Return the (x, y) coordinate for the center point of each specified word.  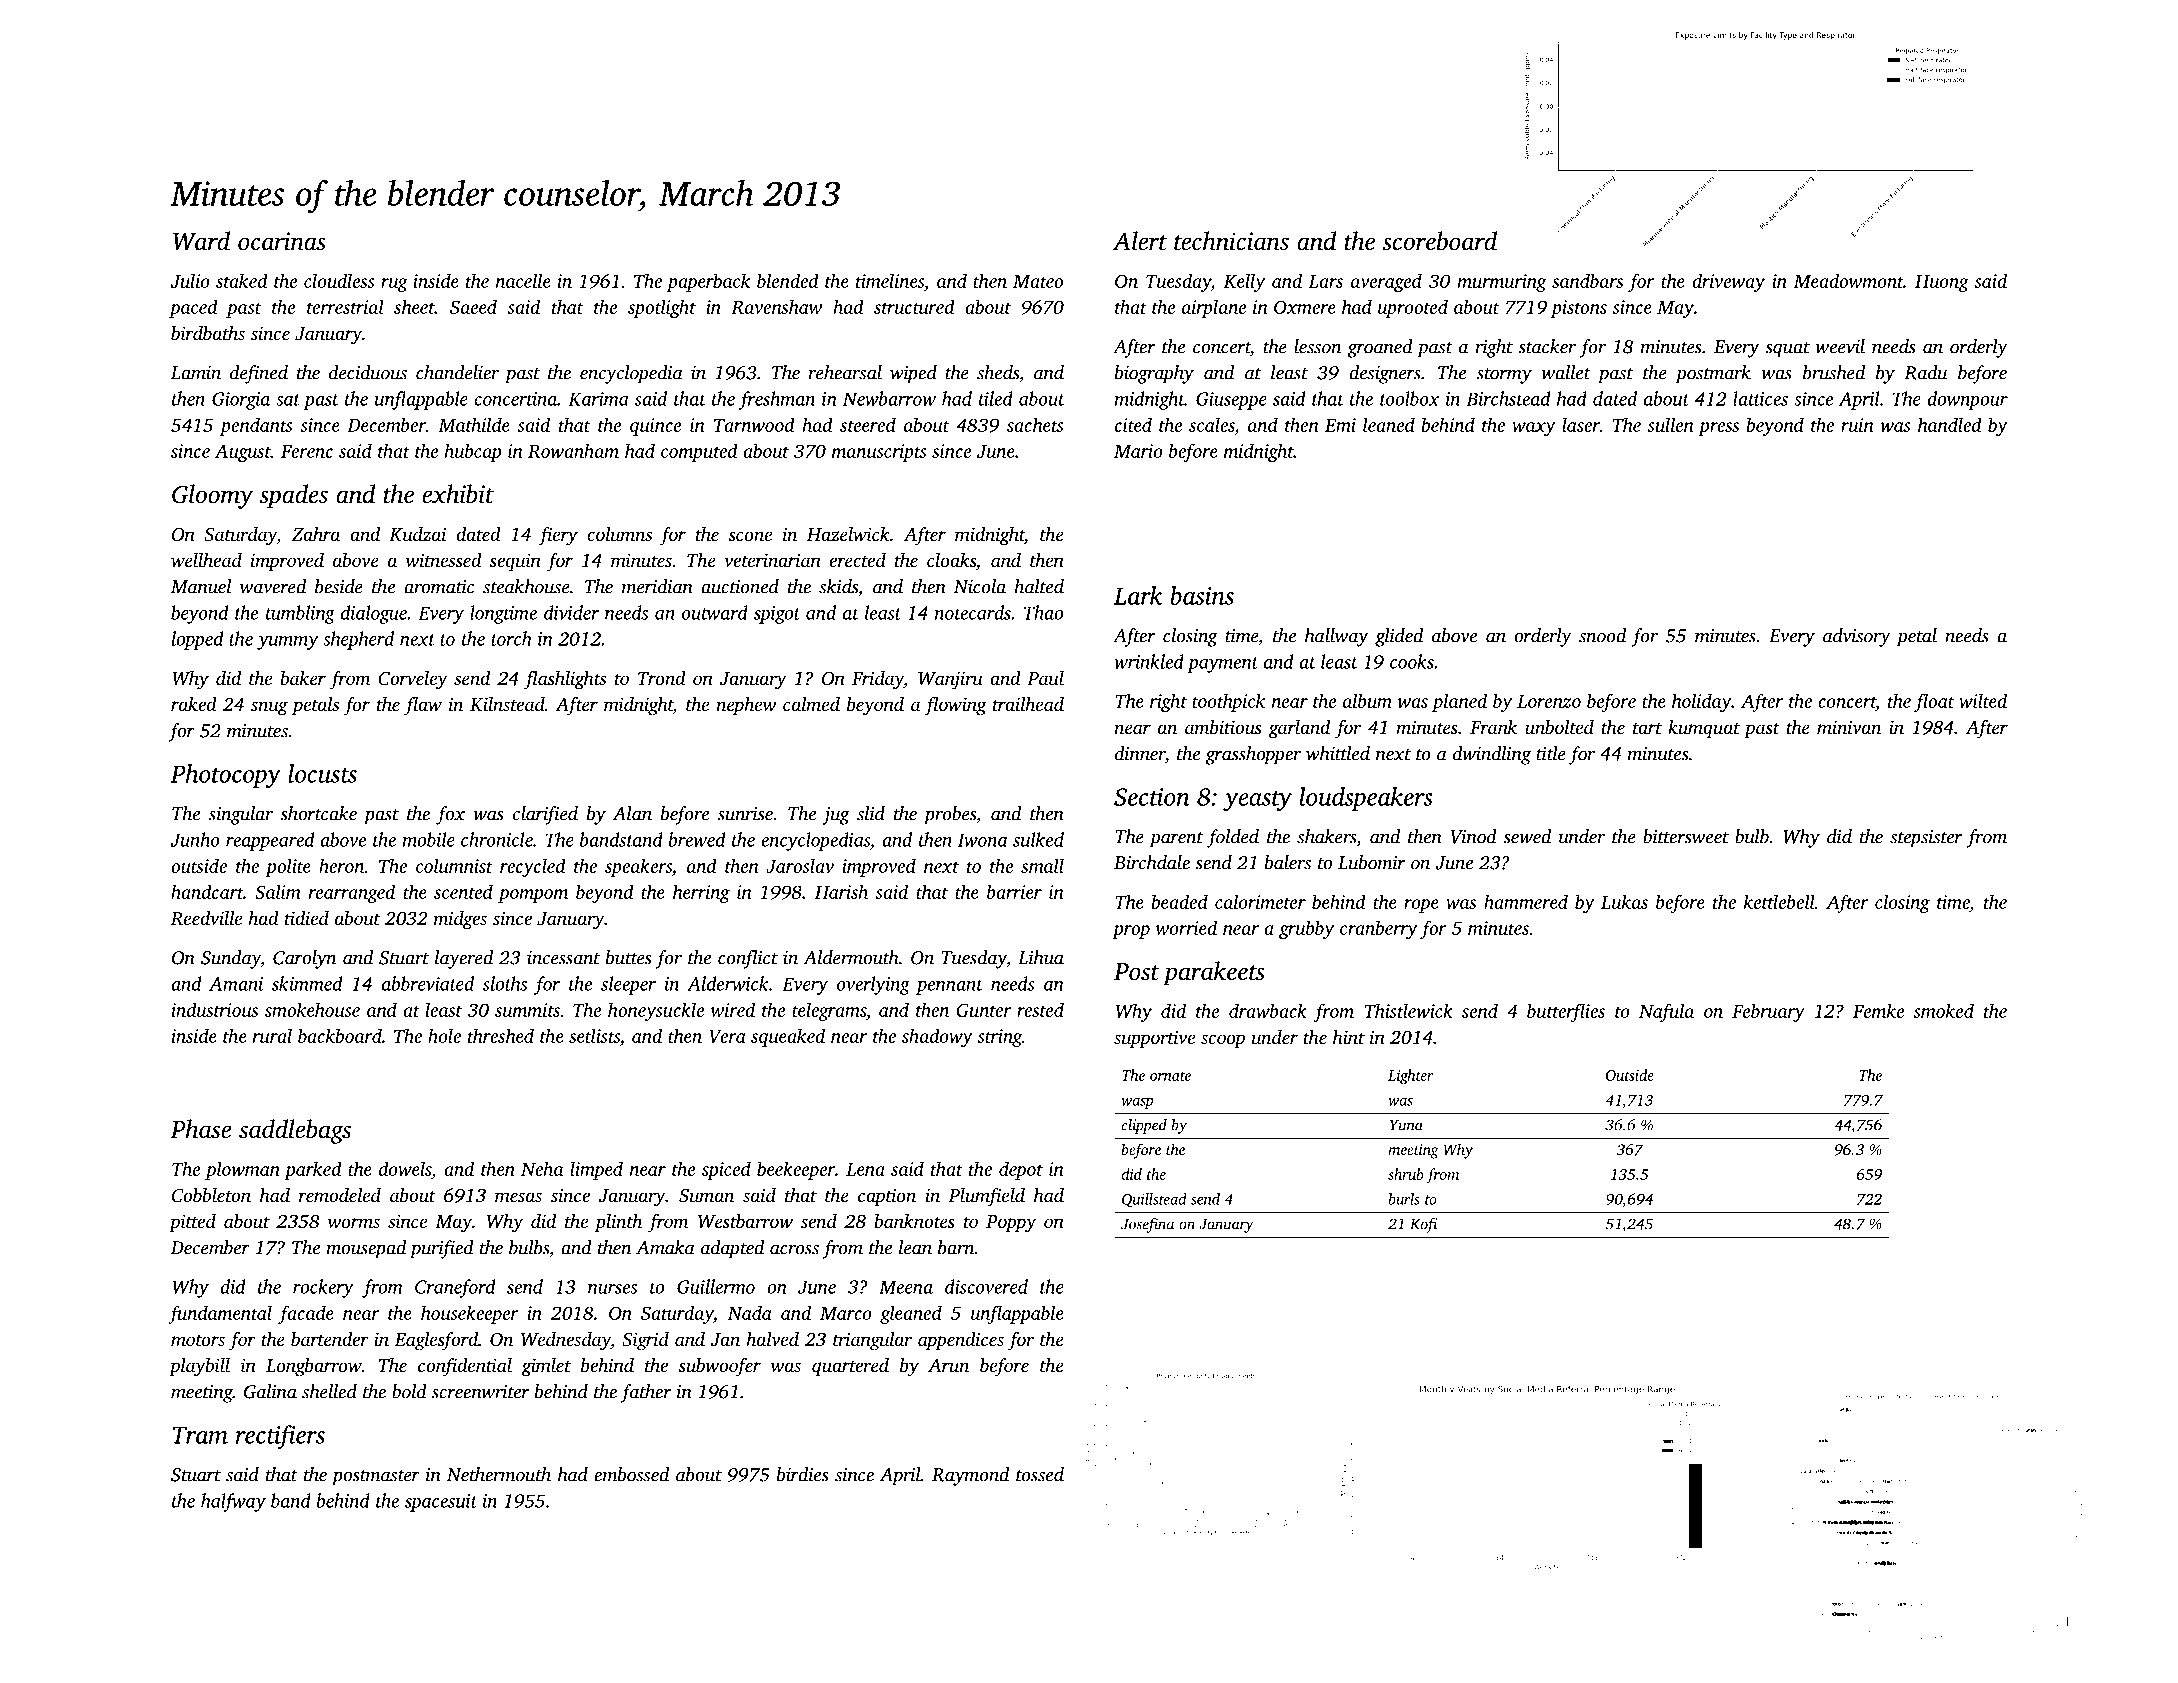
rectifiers (280, 1437)
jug (836, 816)
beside (339, 586)
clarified (545, 815)
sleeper (628, 985)
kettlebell (1779, 901)
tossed (1040, 1474)
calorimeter (1260, 901)
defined (259, 374)
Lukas (1624, 901)
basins (1202, 595)
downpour (1967, 400)
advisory (1857, 637)
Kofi (1423, 1225)
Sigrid (645, 1341)
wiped (913, 374)
